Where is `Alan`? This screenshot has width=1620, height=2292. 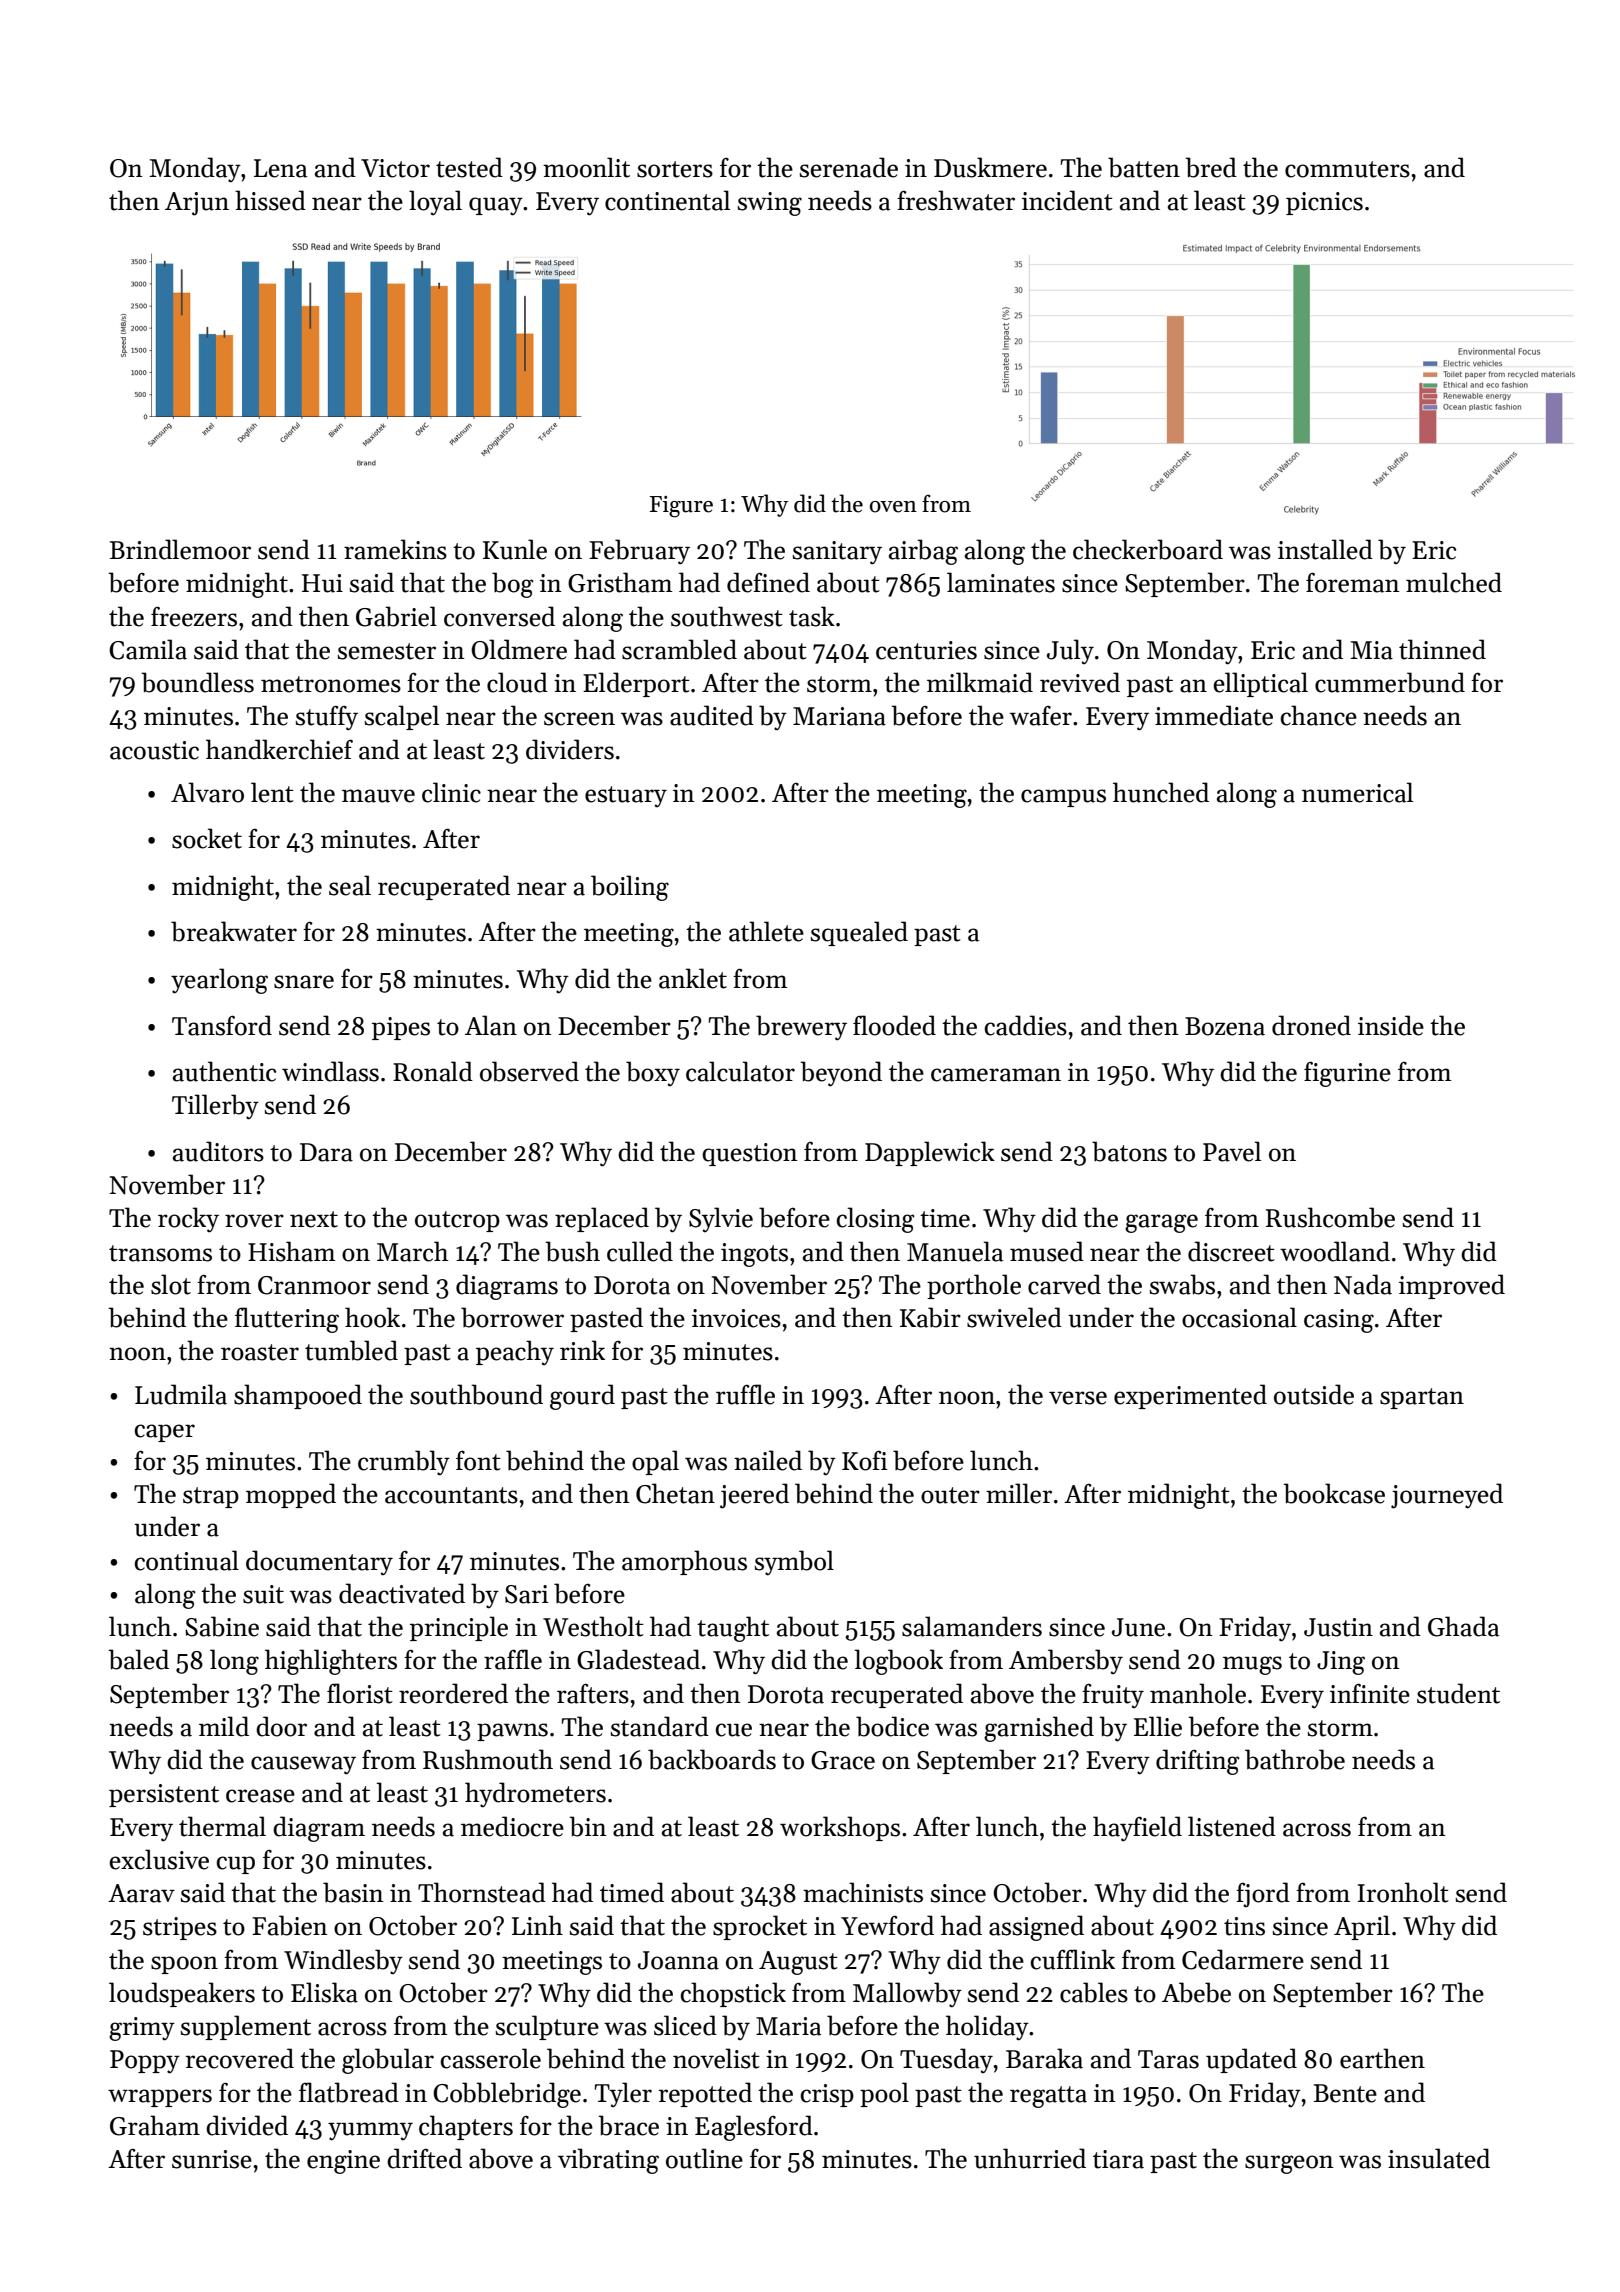 Alan is located at coordinates (491, 1025).
